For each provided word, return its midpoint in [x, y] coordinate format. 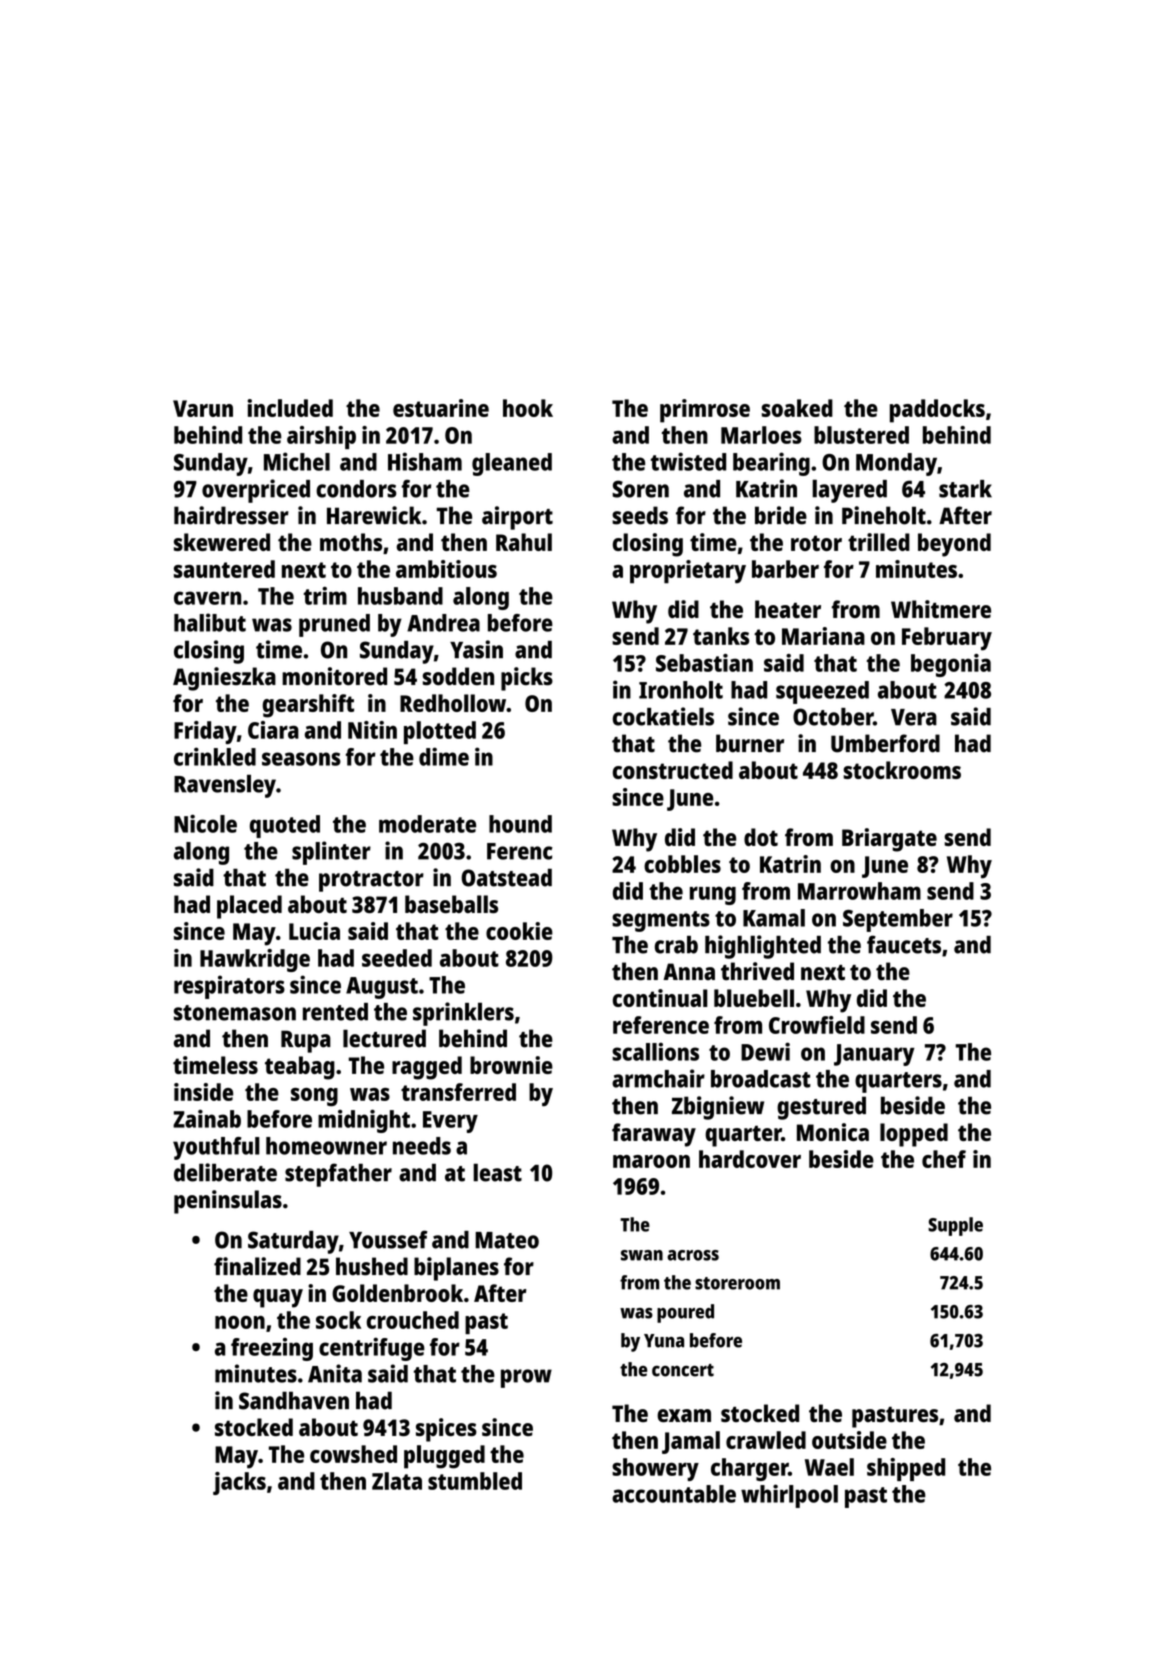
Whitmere [941, 609]
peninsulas [228, 1202]
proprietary [688, 572]
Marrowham [859, 891]
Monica [833, 1132]
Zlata [397, 1481]
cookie [519, 931]
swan [642, 1255]
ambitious [446, 569]
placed [249, 907]
